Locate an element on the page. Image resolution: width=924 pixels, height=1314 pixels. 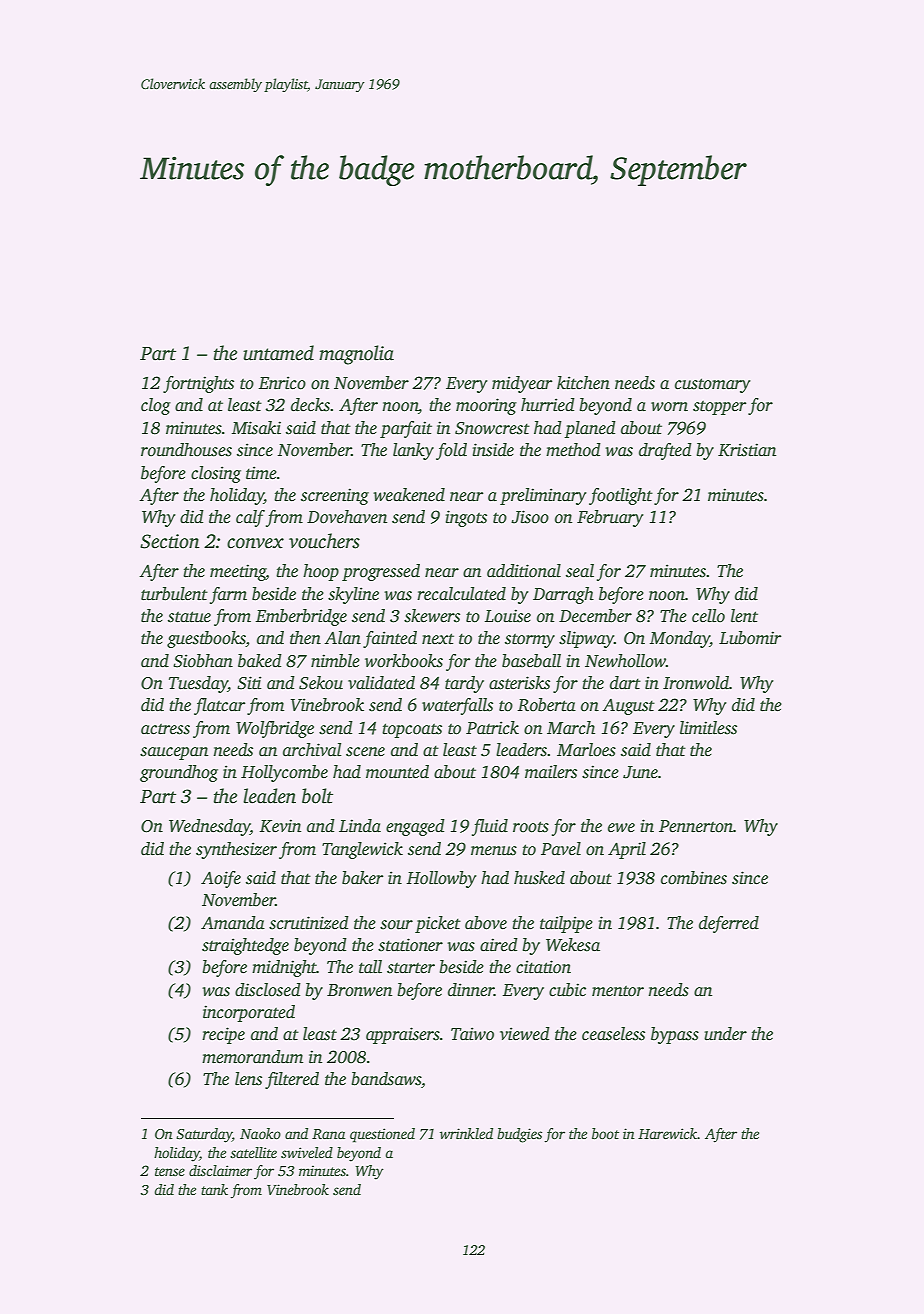
sour is located at coordinates (396, 925).
